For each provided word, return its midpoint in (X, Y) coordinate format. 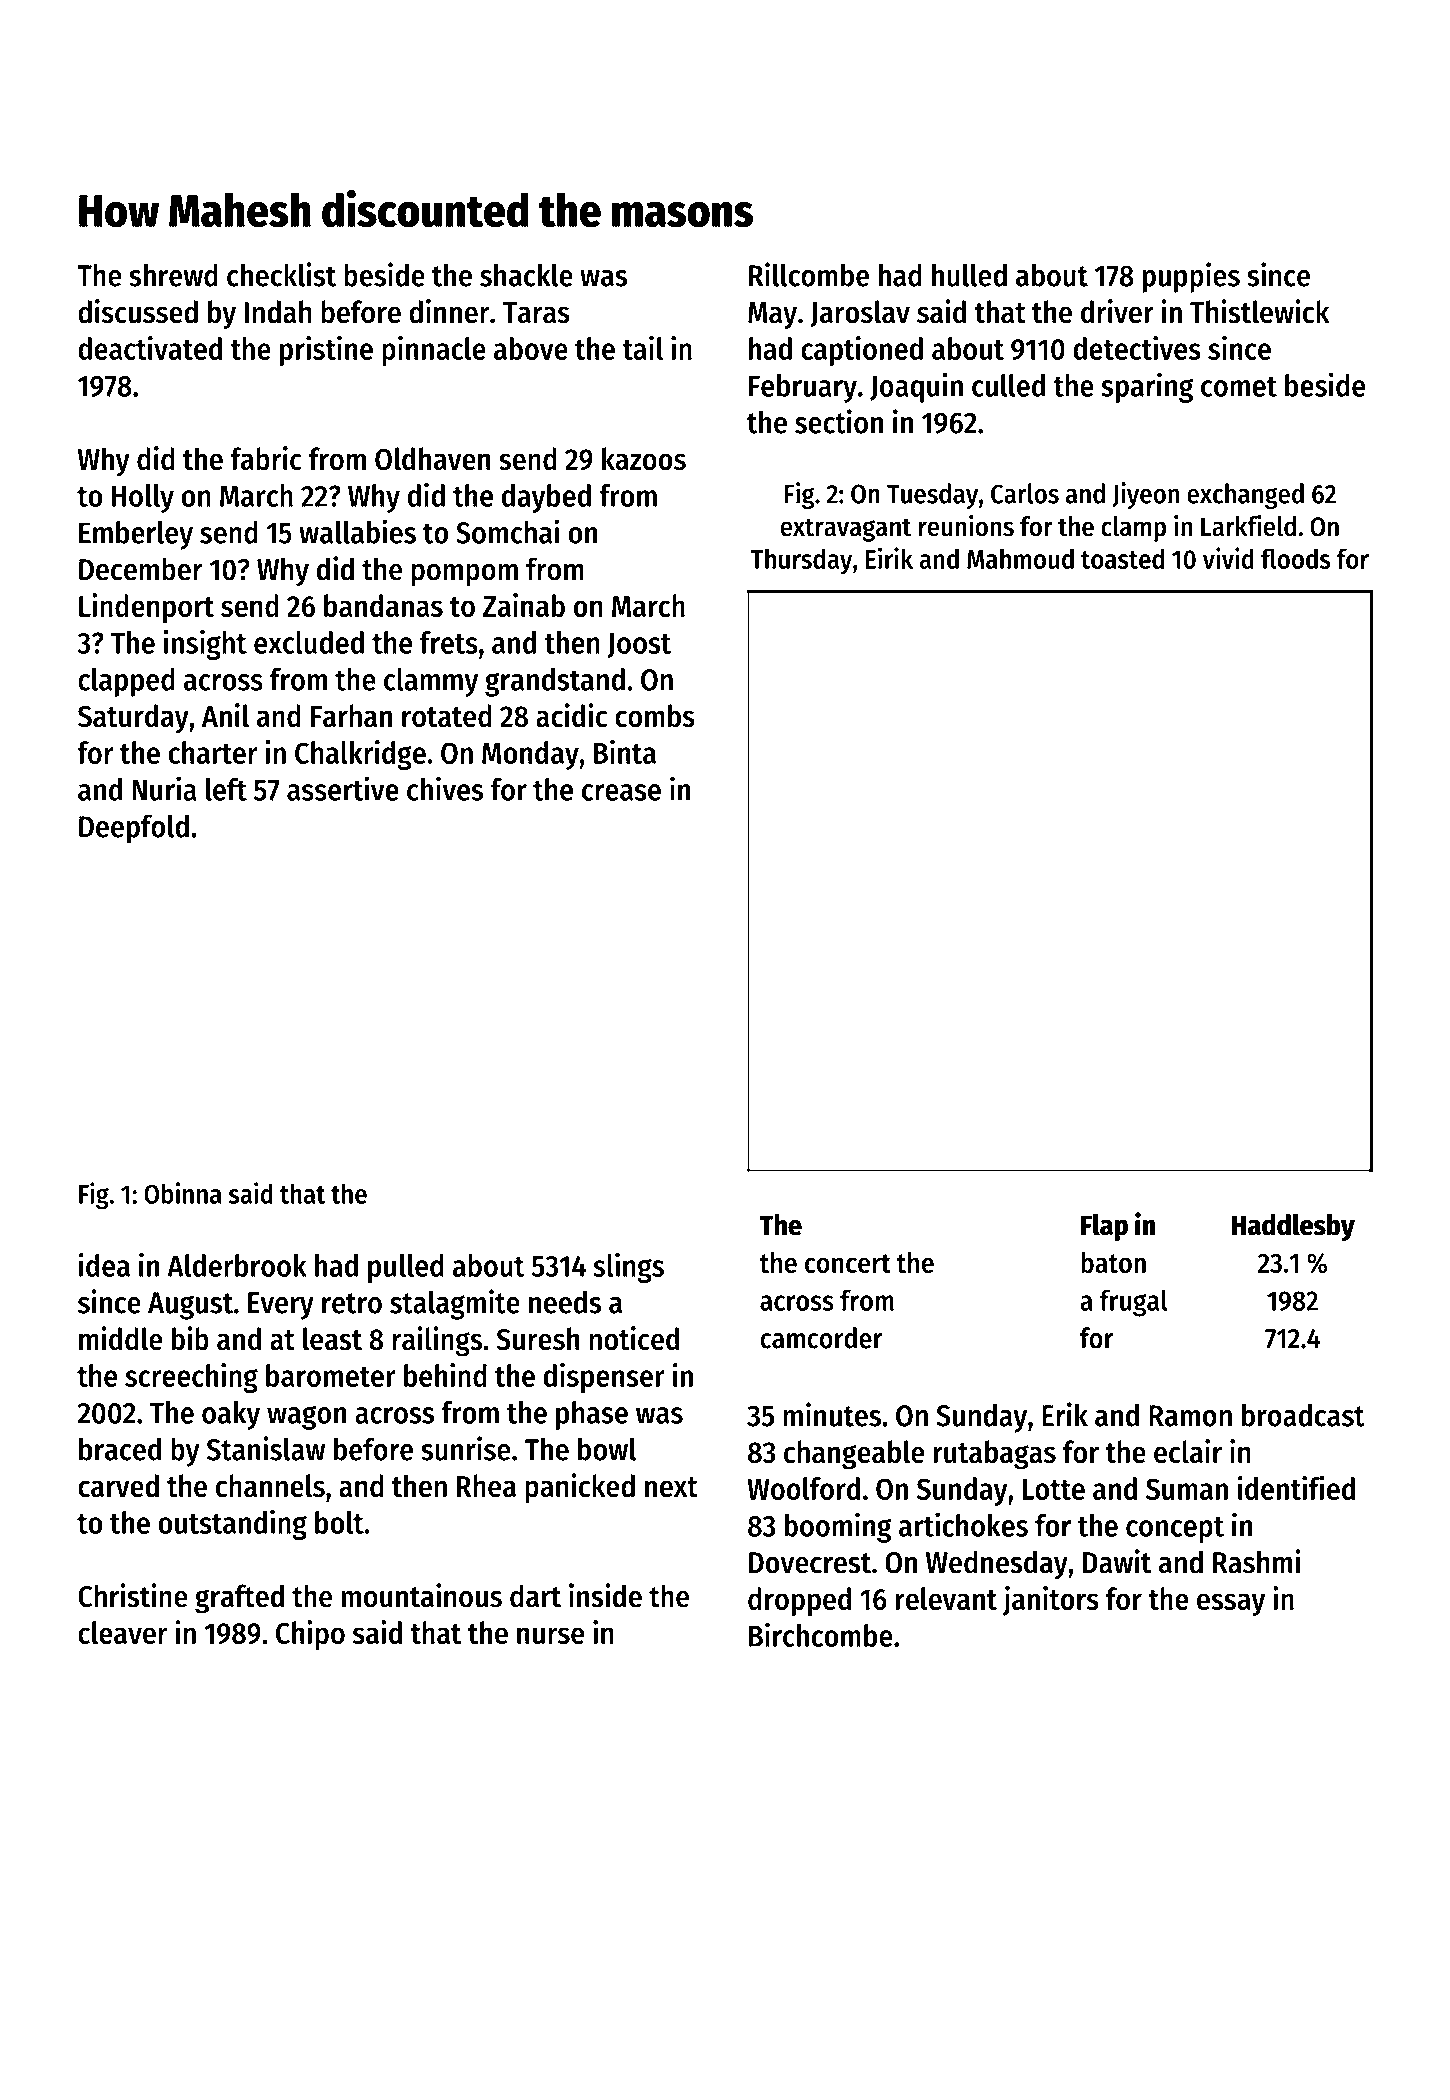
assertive (343, 788)
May (772, 316)
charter (213, 752)
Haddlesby (1293, 1227)
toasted (1122, 558)
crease (621, 792)
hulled (969, 275)
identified (1296, 1488)
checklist (281, 274)
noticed (634, 1338)
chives (445, 788)
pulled (406, 1268)
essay (1231, 1604)
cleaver (123, 1632)
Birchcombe (821, 1634)
